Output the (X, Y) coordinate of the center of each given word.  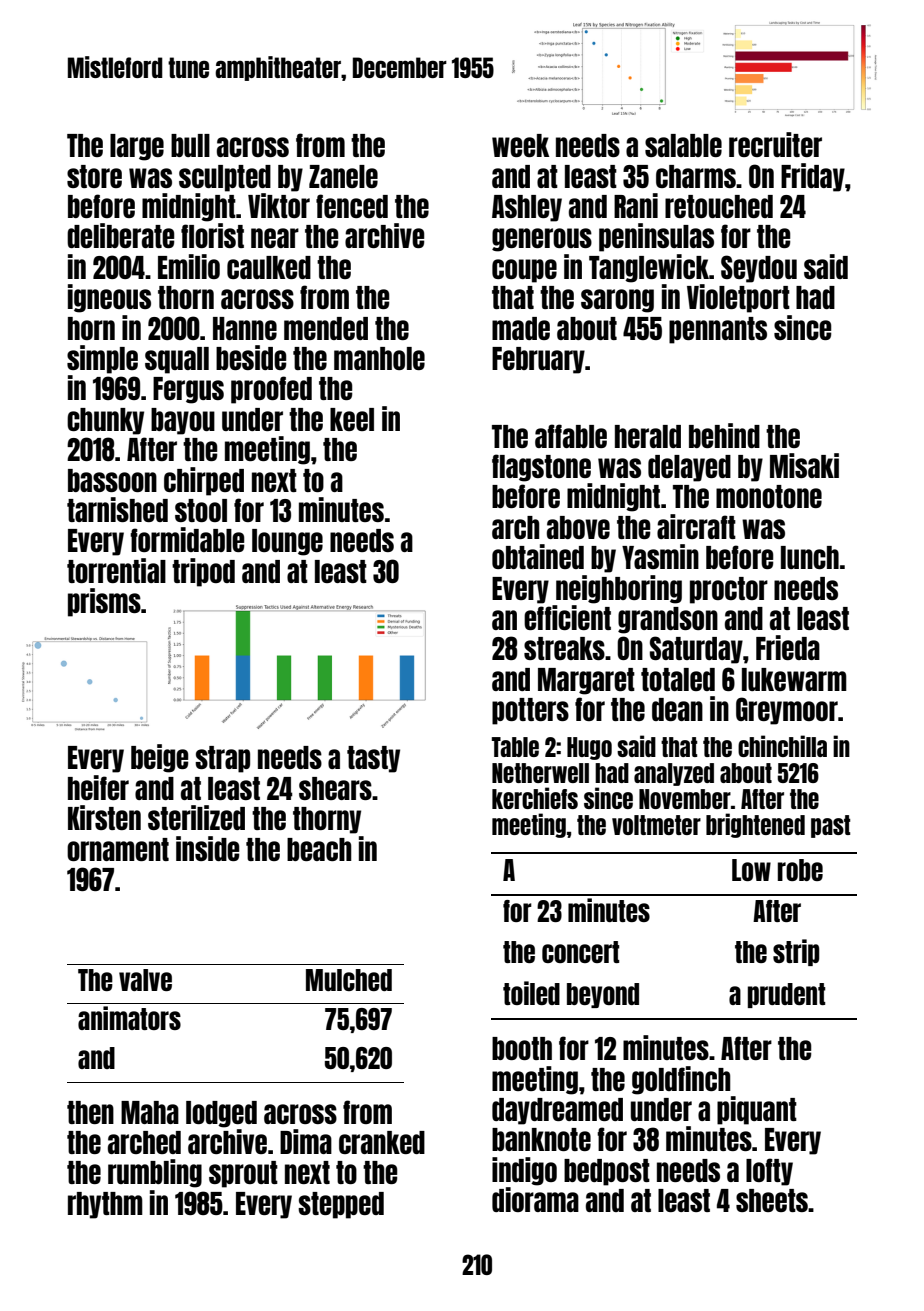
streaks (564, 648)
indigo (524, 1171)
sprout (243, 1174)
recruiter (775, 144)
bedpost (607, 1172)
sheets (772, 1200)
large (137, 147)
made (521, 328)
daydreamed (557, 1111)
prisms (104, 602)
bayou (183, 421)
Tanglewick (649, 268)
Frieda (788, 647)
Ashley (527, 208)
